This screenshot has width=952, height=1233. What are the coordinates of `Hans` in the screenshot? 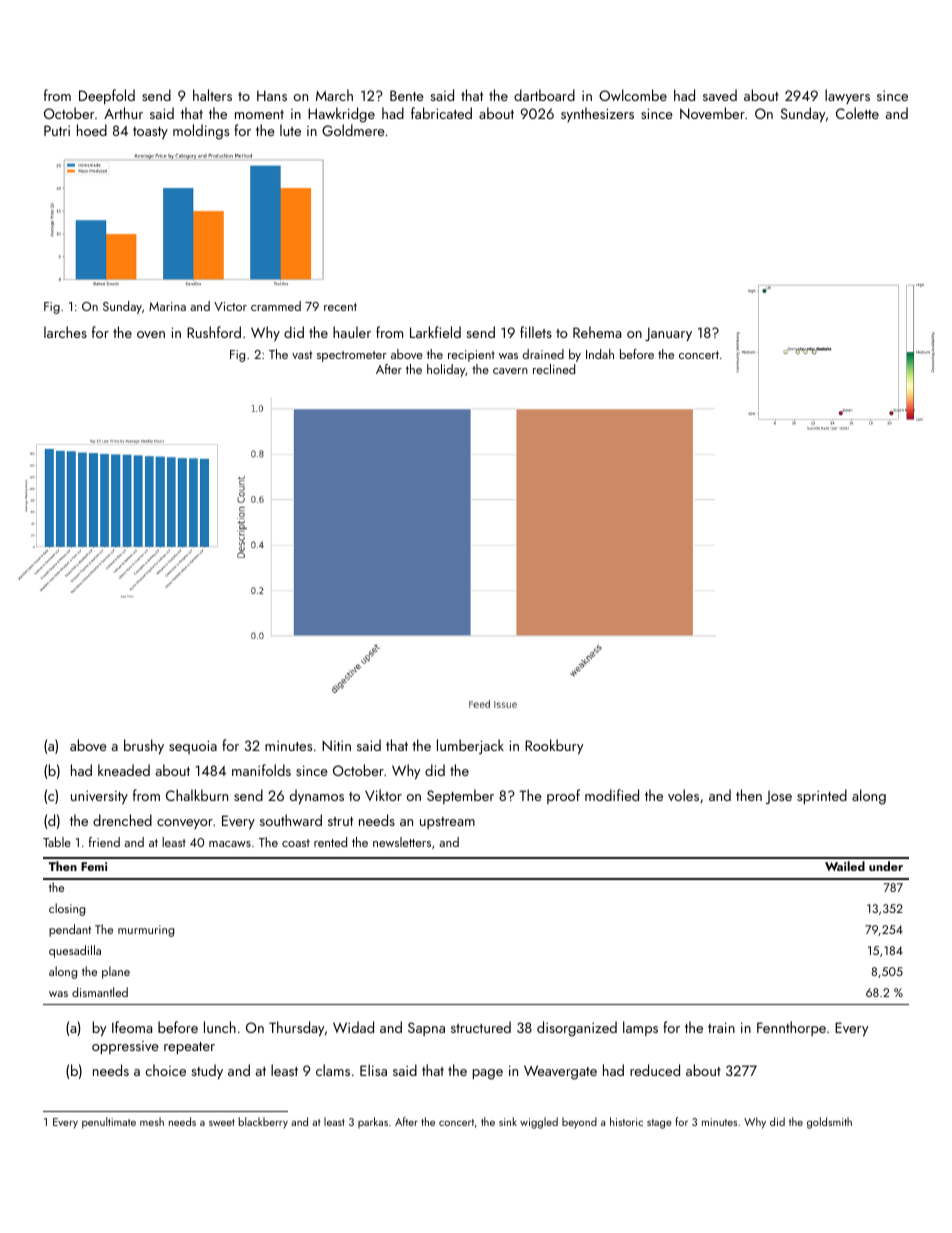 It's located at (272, 95).
